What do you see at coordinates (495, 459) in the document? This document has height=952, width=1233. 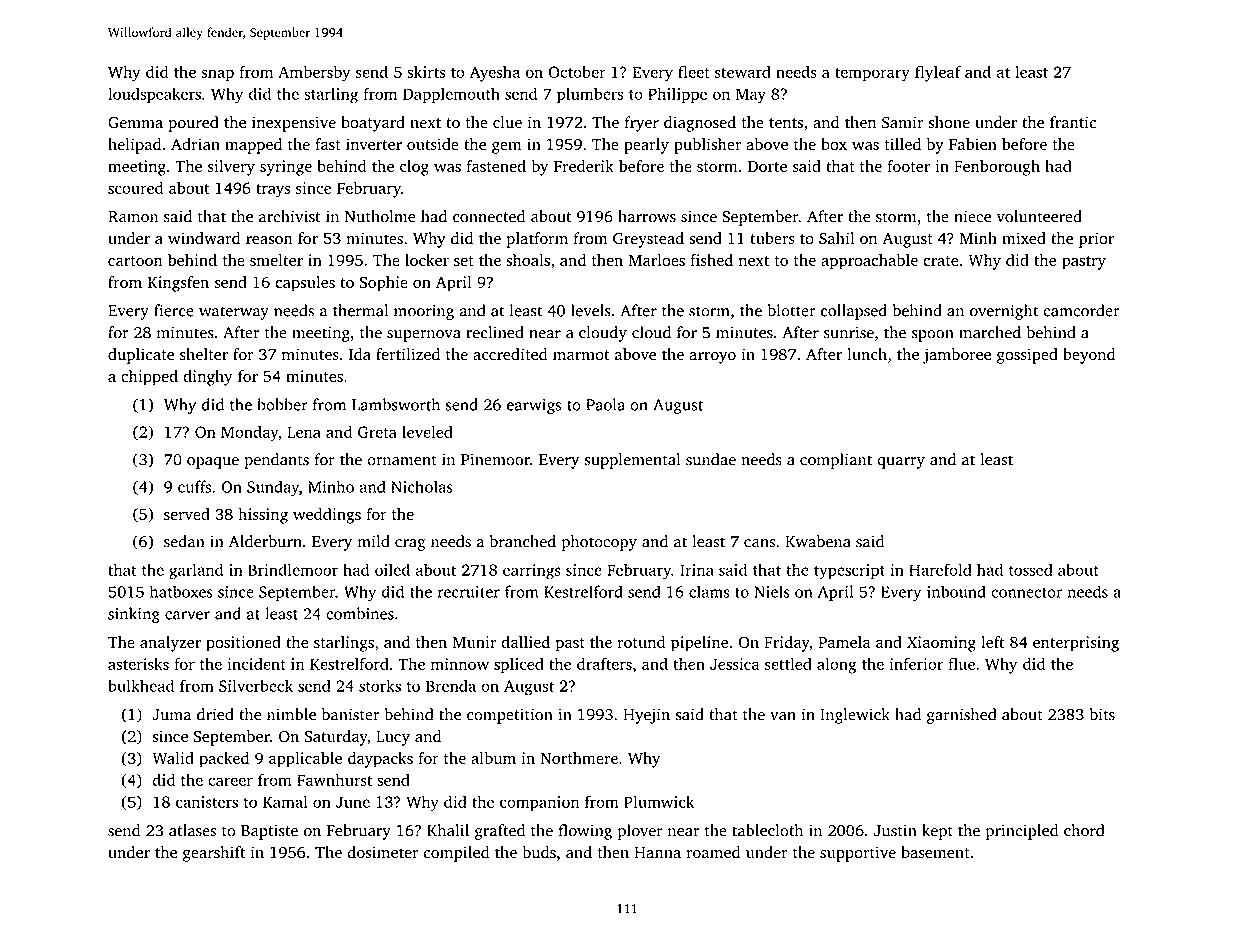 I see `Pinemoor` at bounding box center [495, 459].
